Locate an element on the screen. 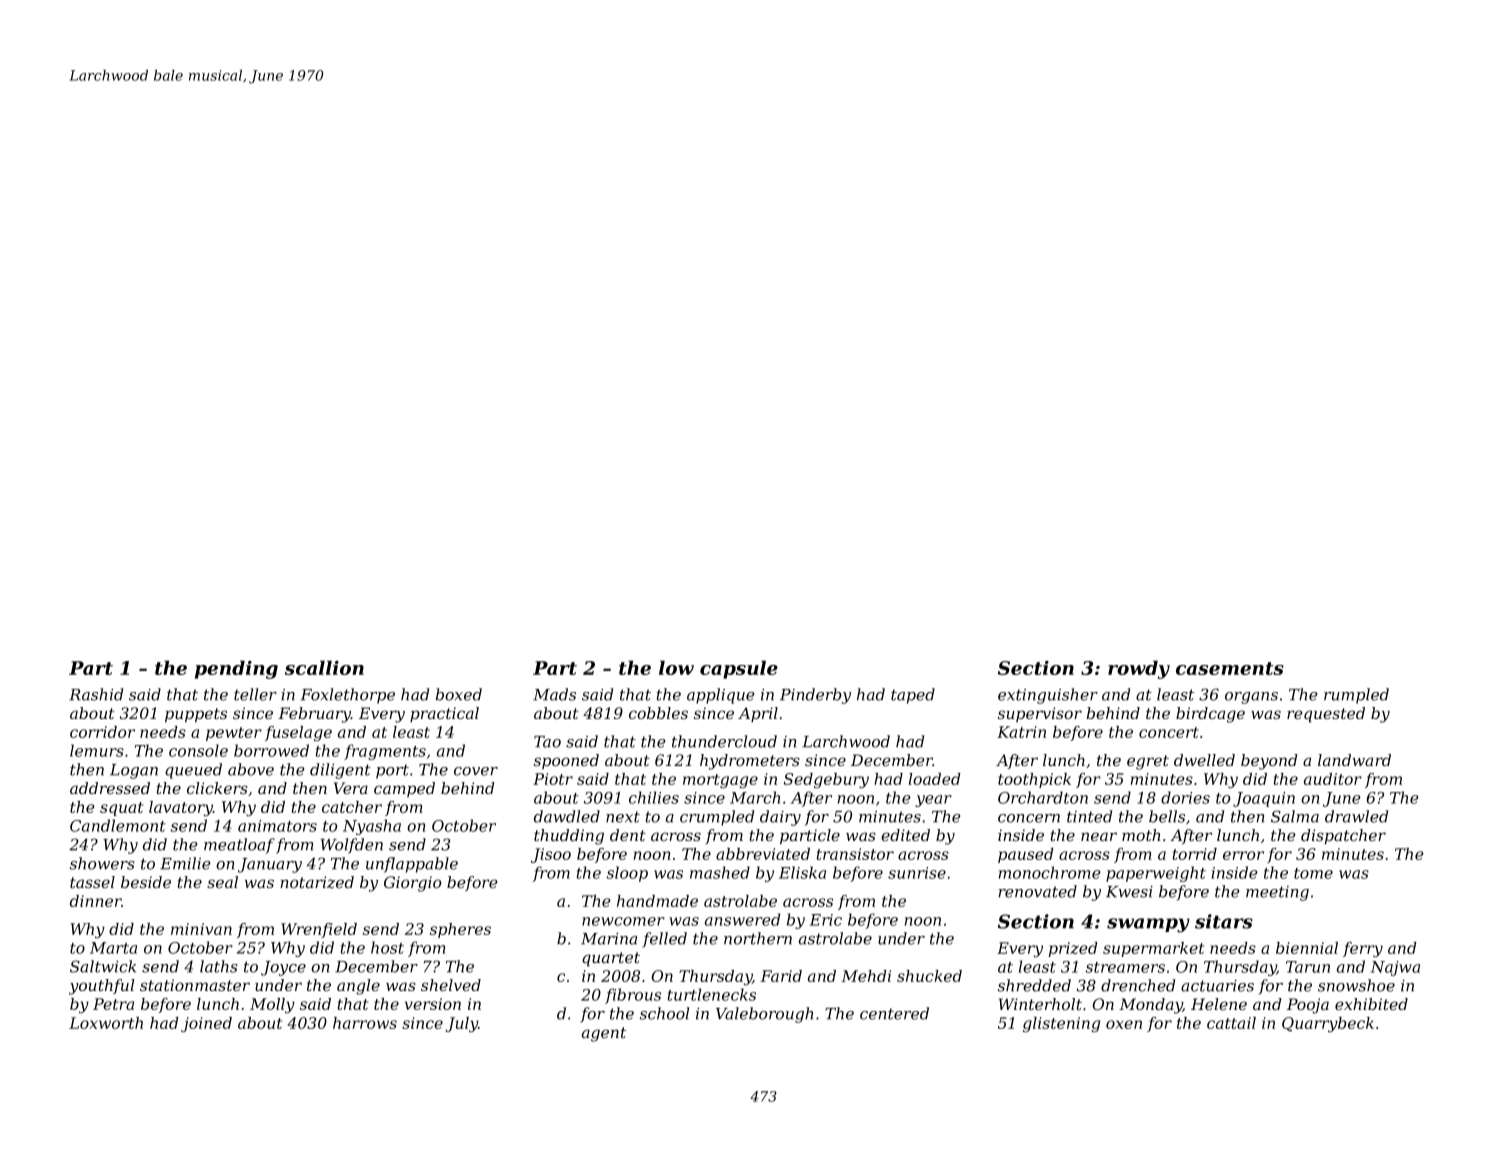  shelved is located at coordinates (451, 985).
